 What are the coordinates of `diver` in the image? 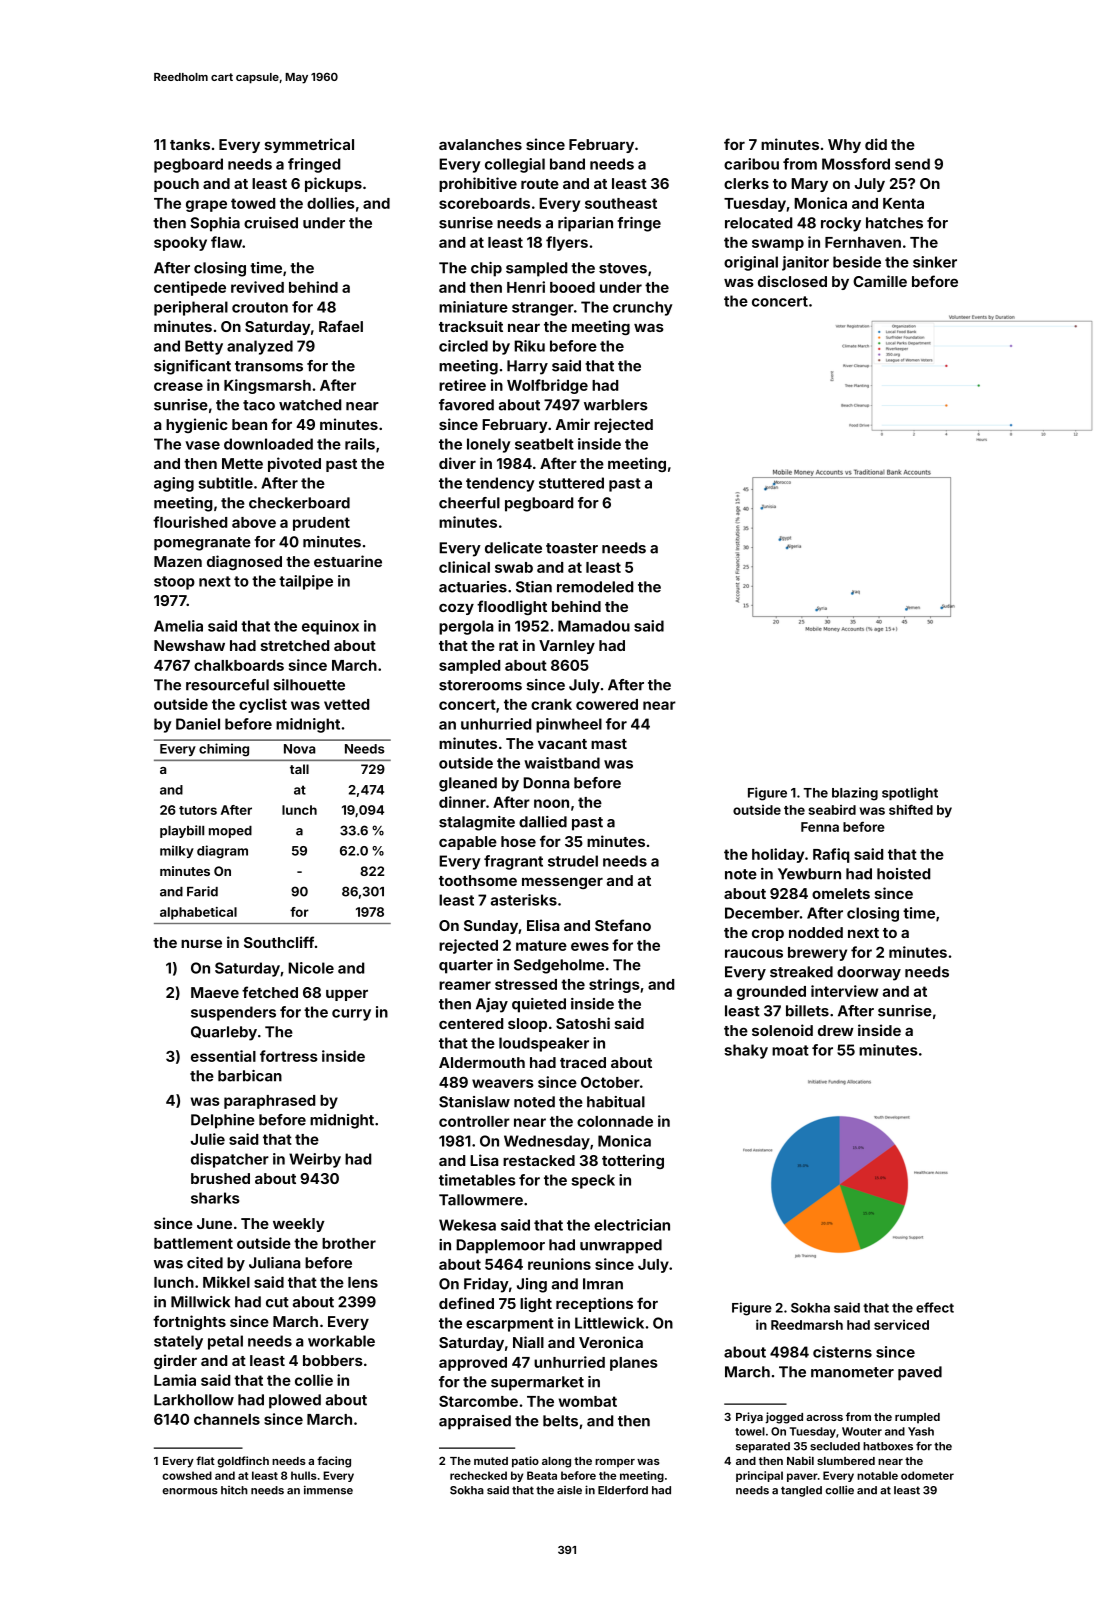 It's located at (457, 463).
